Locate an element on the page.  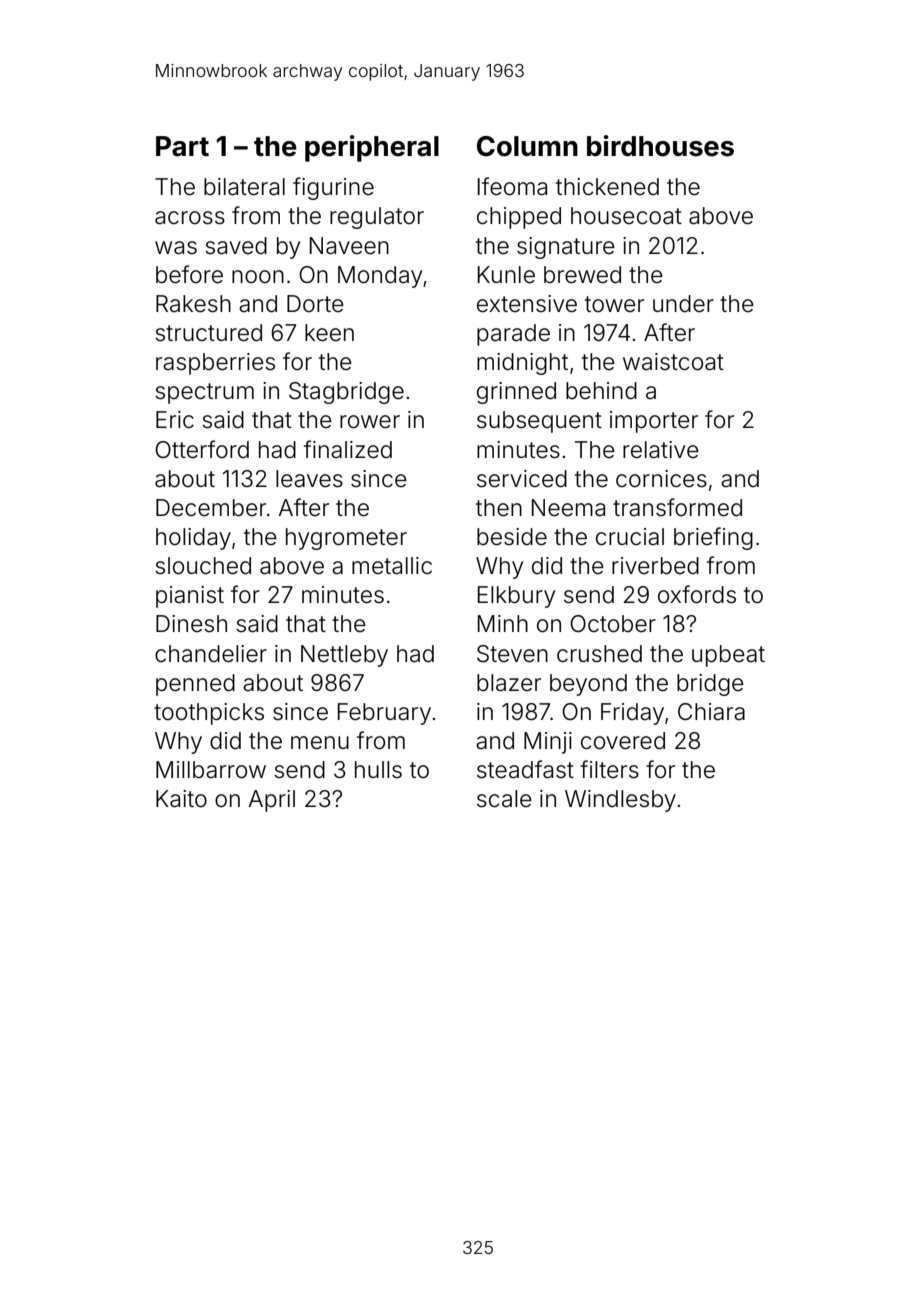
slouched is located at coordinates (203, 566).
